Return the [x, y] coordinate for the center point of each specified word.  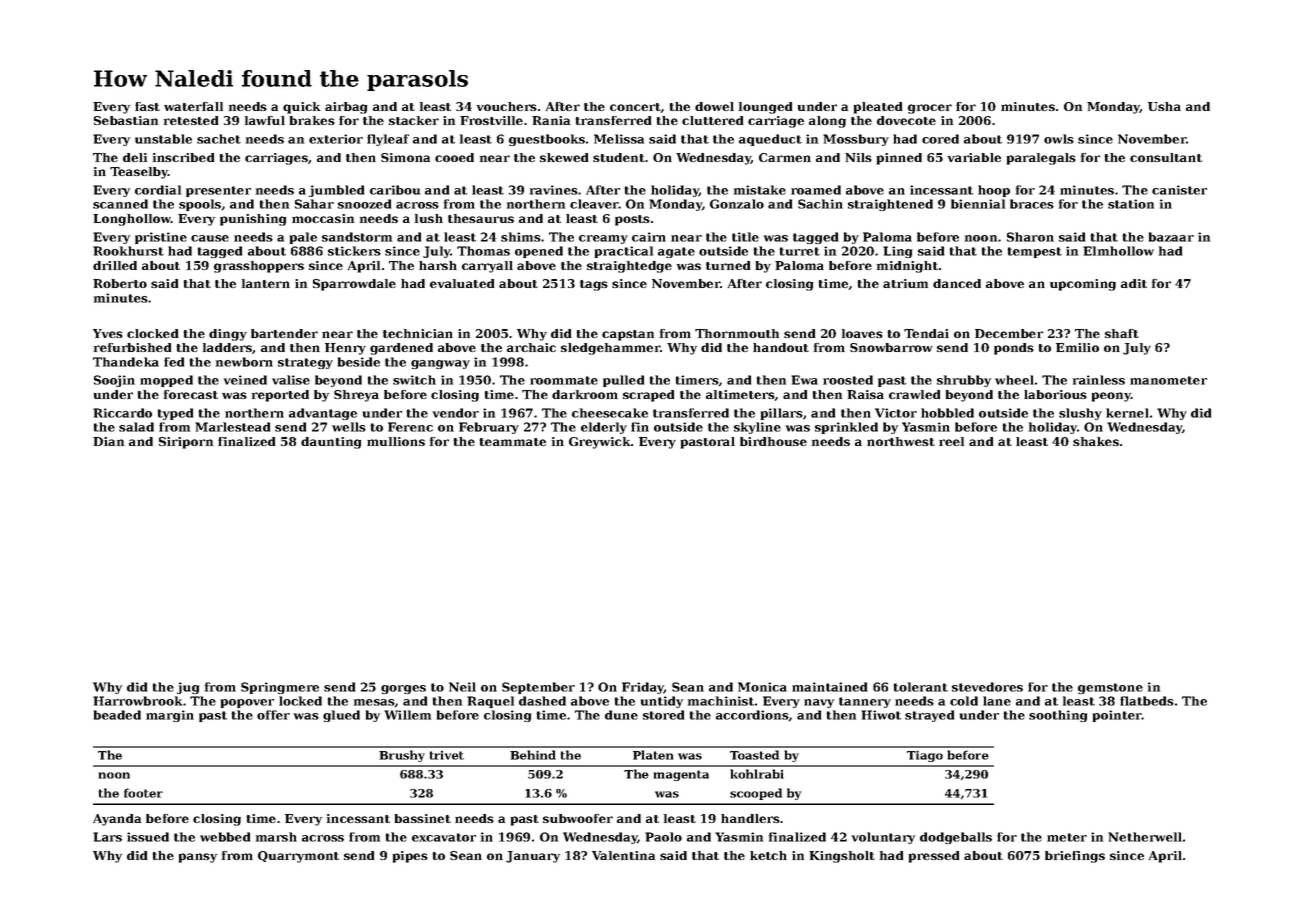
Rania [551, 120]
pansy [197, 858]
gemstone [1110, 688]
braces [1032, 204]
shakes [1096, 441]
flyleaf [388, 140]
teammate [512, 442]
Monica [762, 687]
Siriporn [186, 443]
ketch [768, 855]
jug [188, 688]
